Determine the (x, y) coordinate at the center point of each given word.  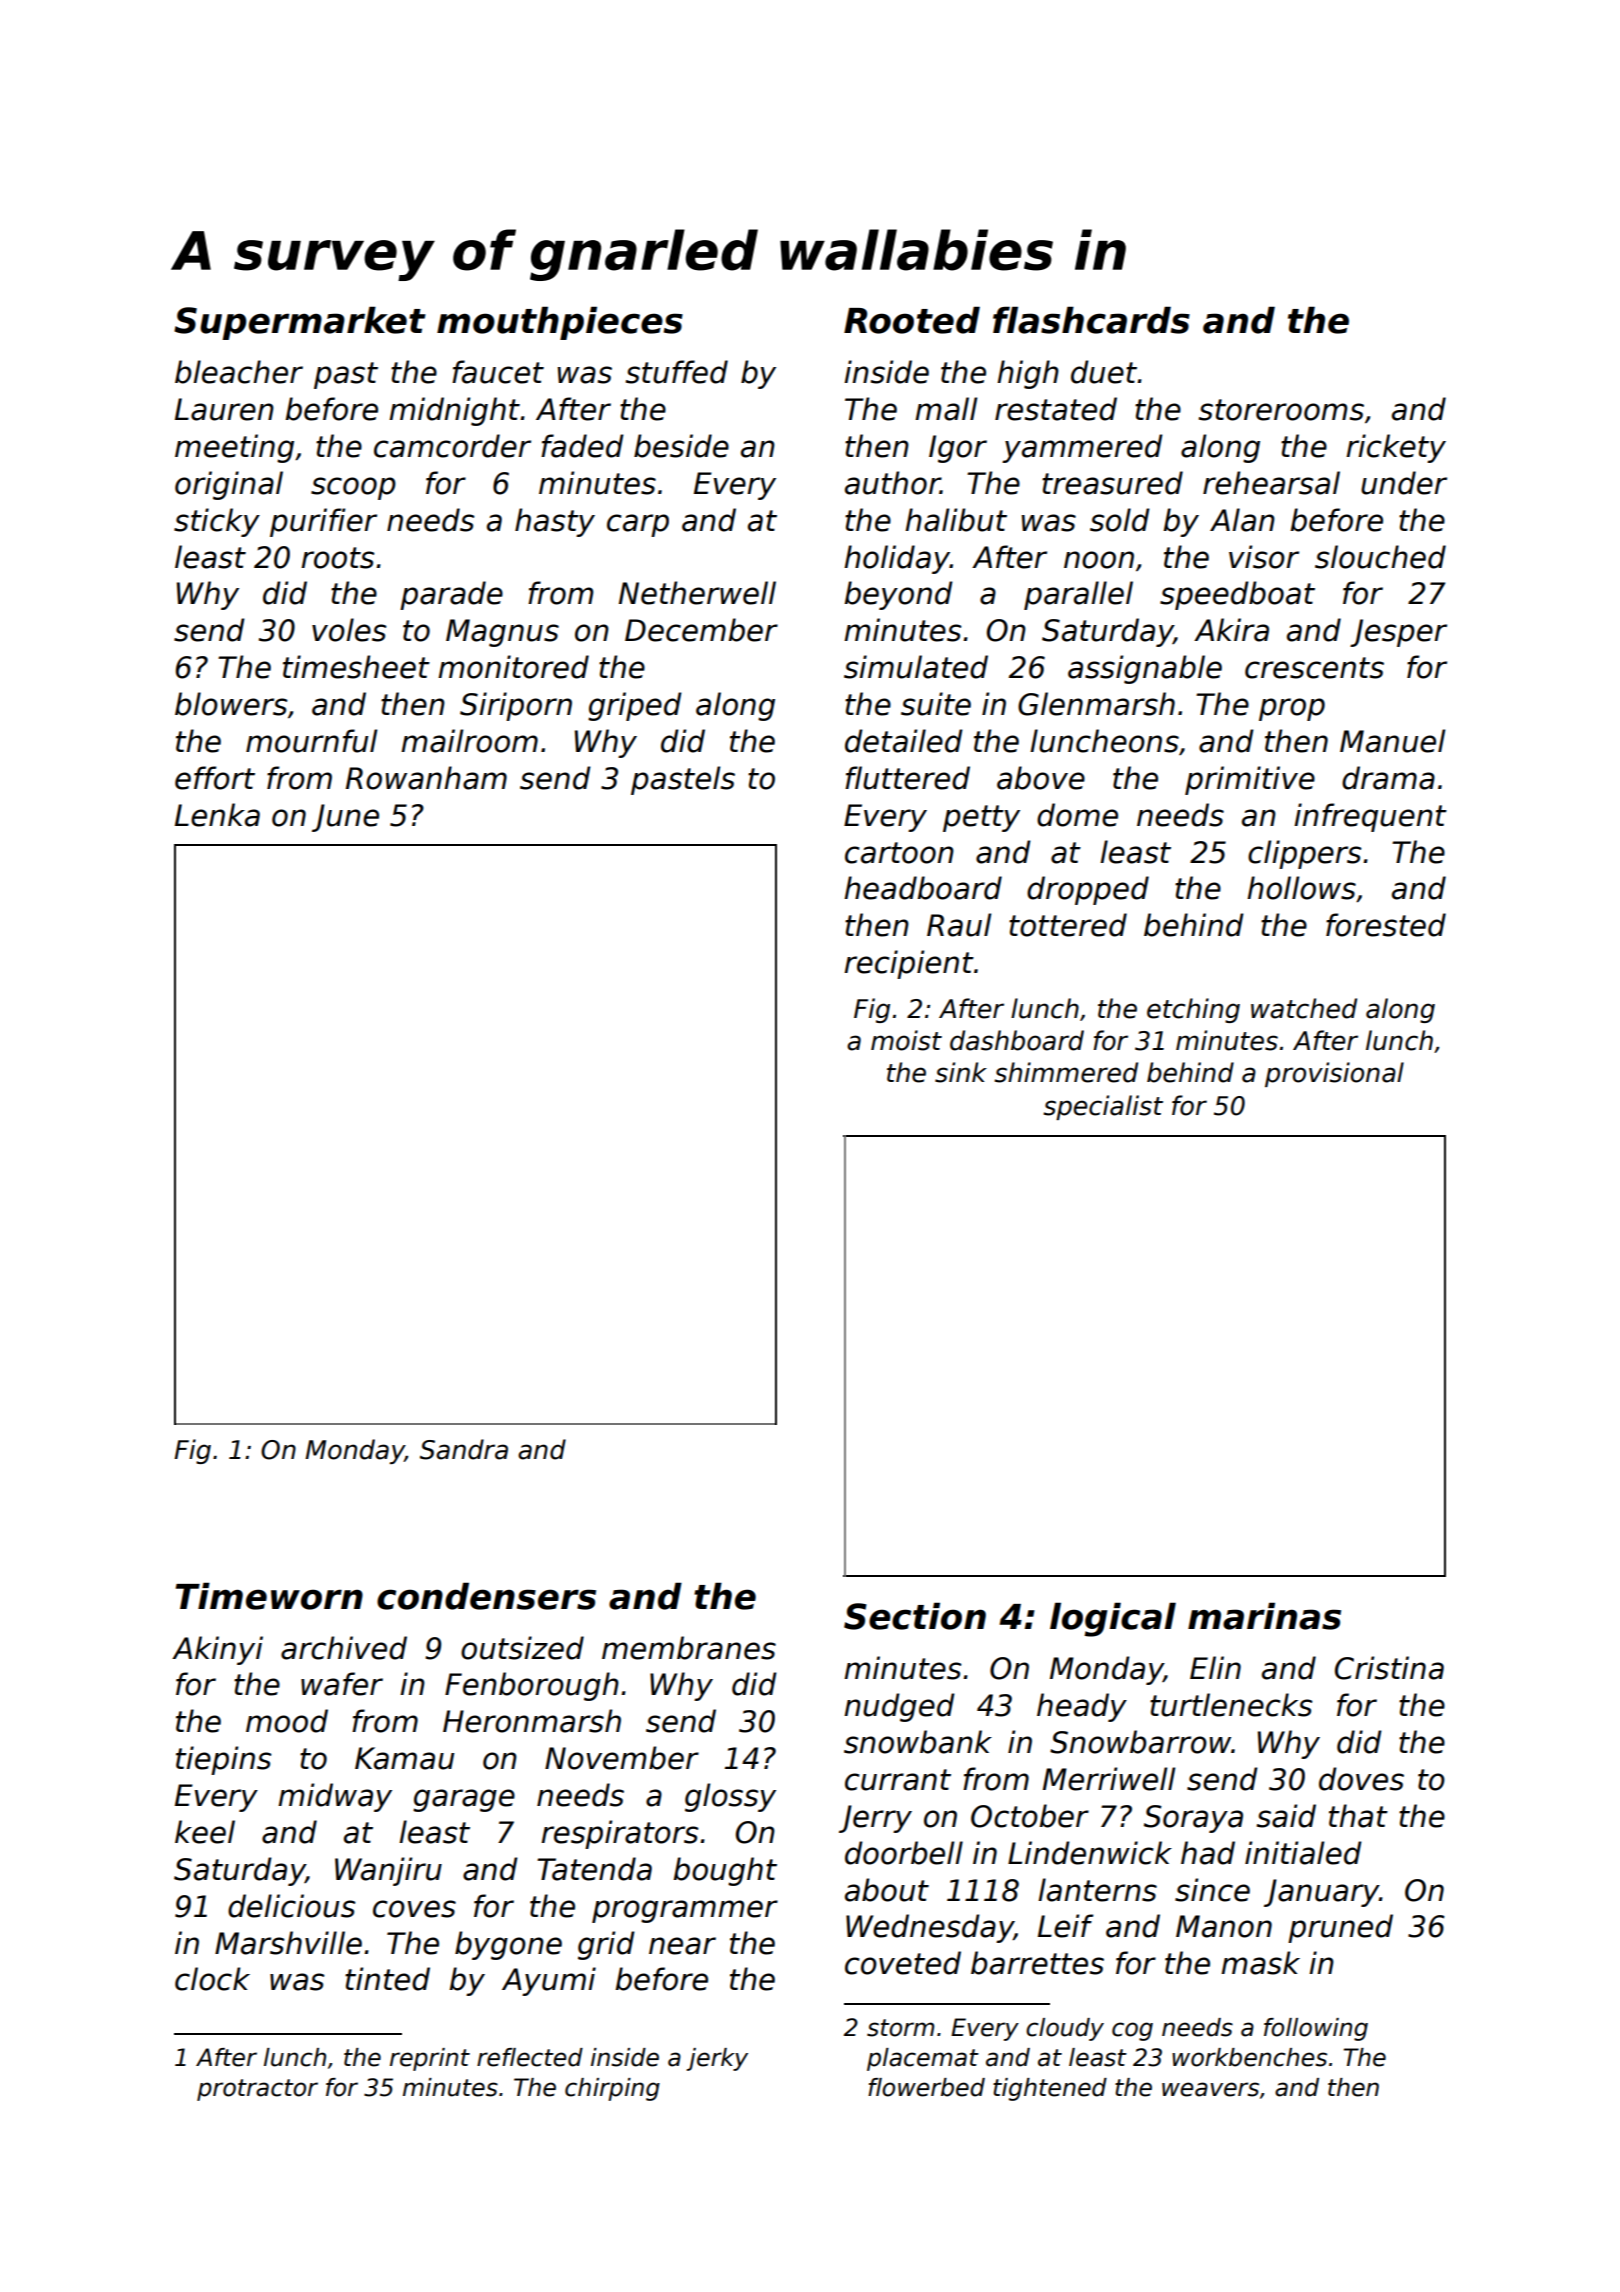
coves (414, 1909)
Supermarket (300, 323)
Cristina (1389, 1668)
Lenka (217, 815)
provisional (1334, 1074)
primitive (1250, 780)
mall (946, 409)
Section (915, 1616)
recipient (909, 964)
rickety (1396, 448)
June (345, 818)
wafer (342, 1684)
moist (906, 1040)
